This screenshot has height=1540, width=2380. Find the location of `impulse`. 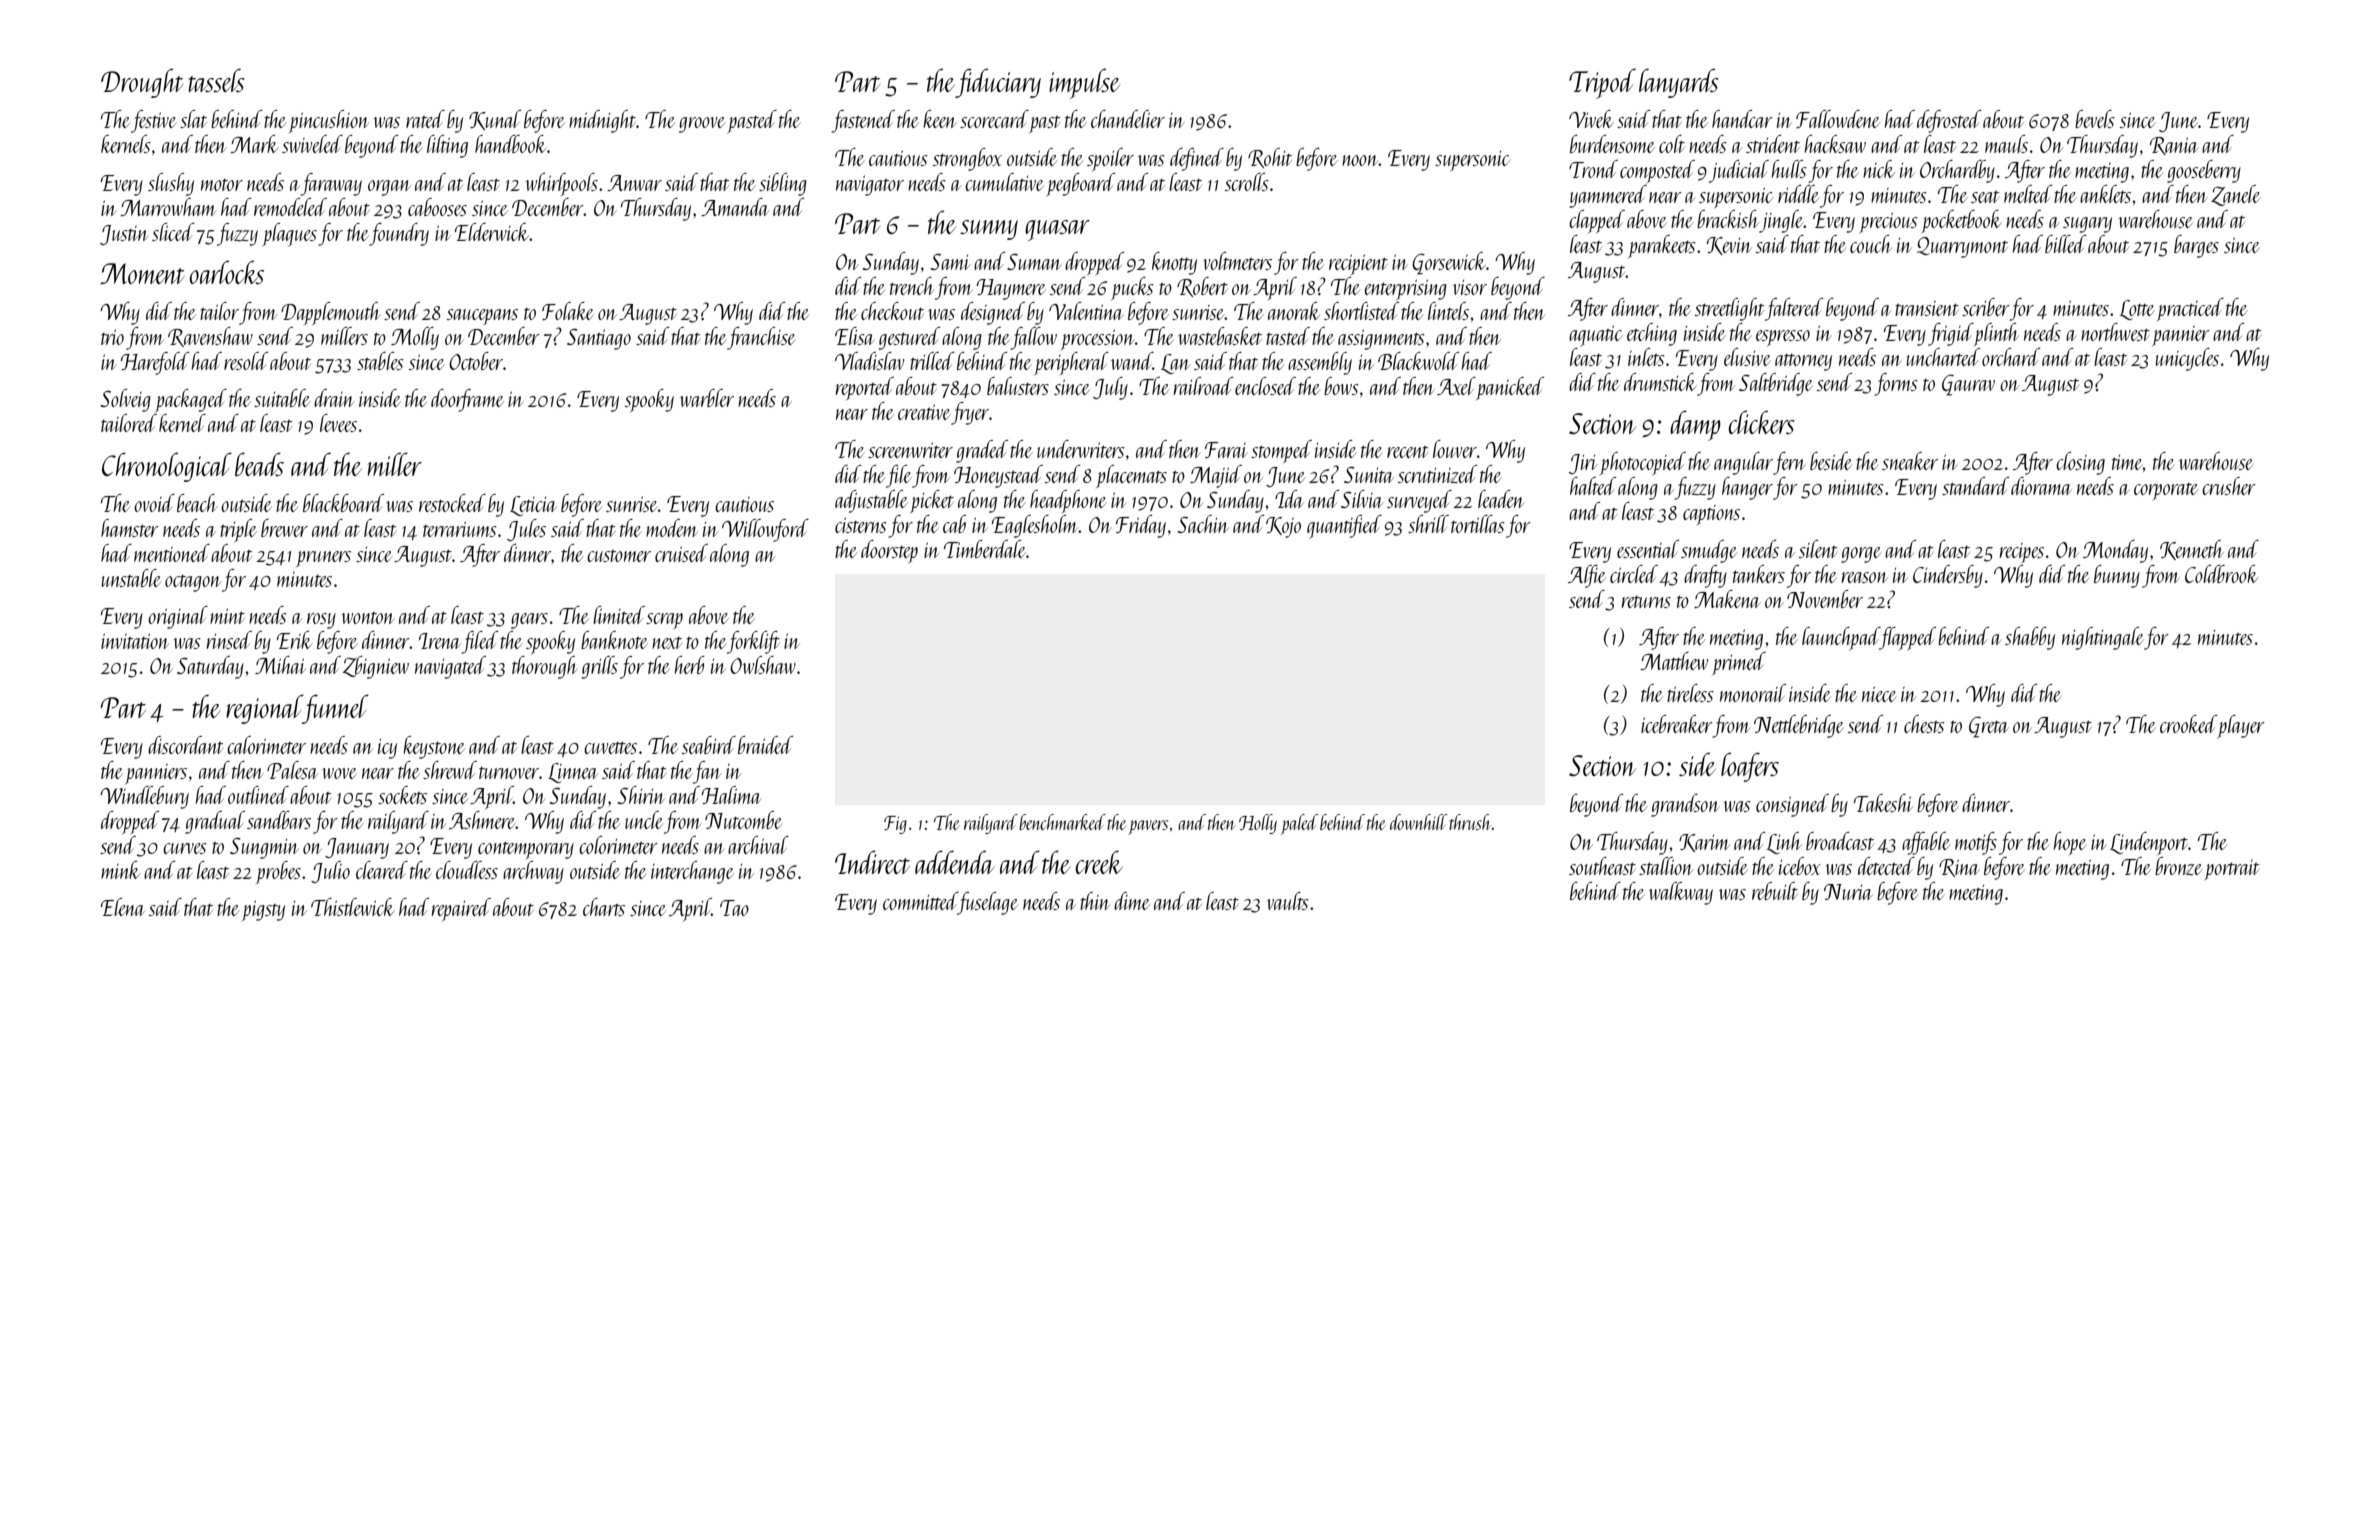

impulse is located at coordinates (1084, 83).
